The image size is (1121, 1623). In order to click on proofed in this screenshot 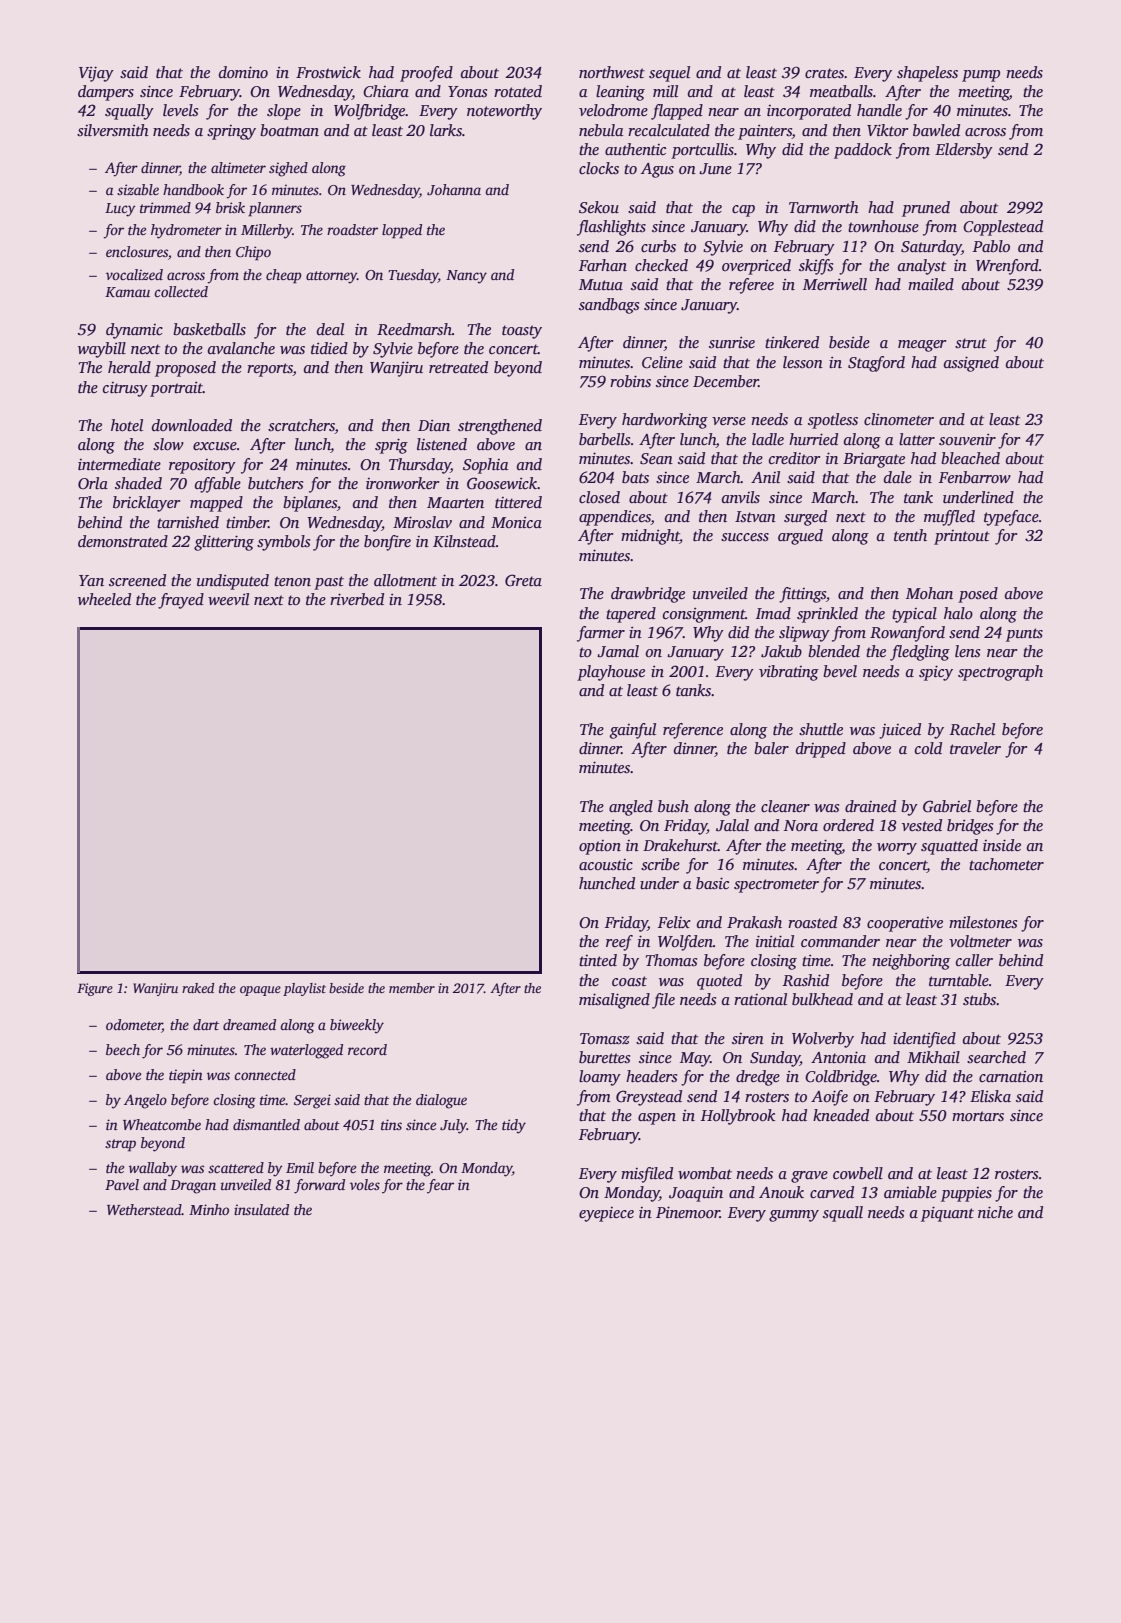, I will do `click(426, 74)`.
